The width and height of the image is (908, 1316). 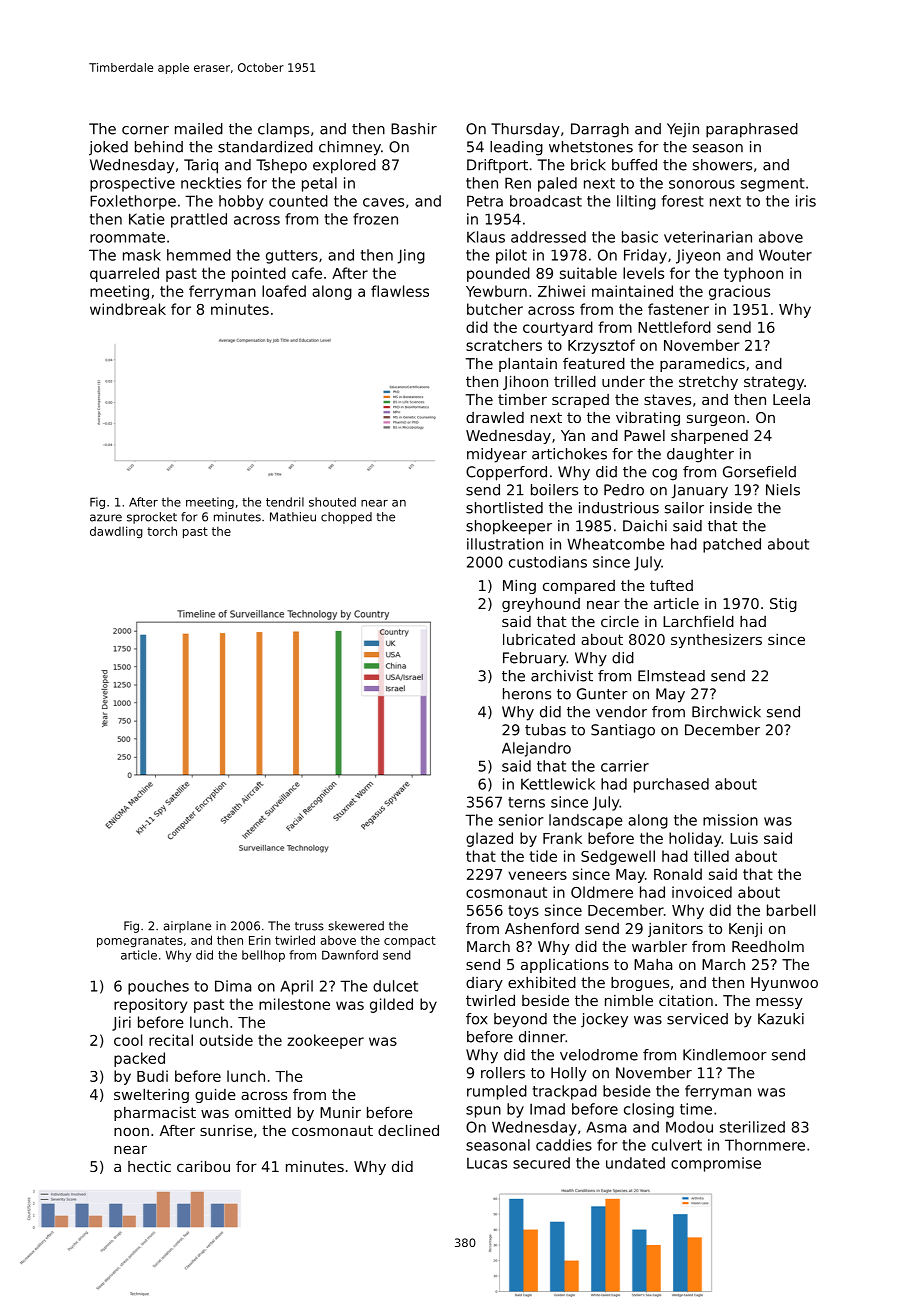 I want to click on caribou, so click(x=203, y=1166).
